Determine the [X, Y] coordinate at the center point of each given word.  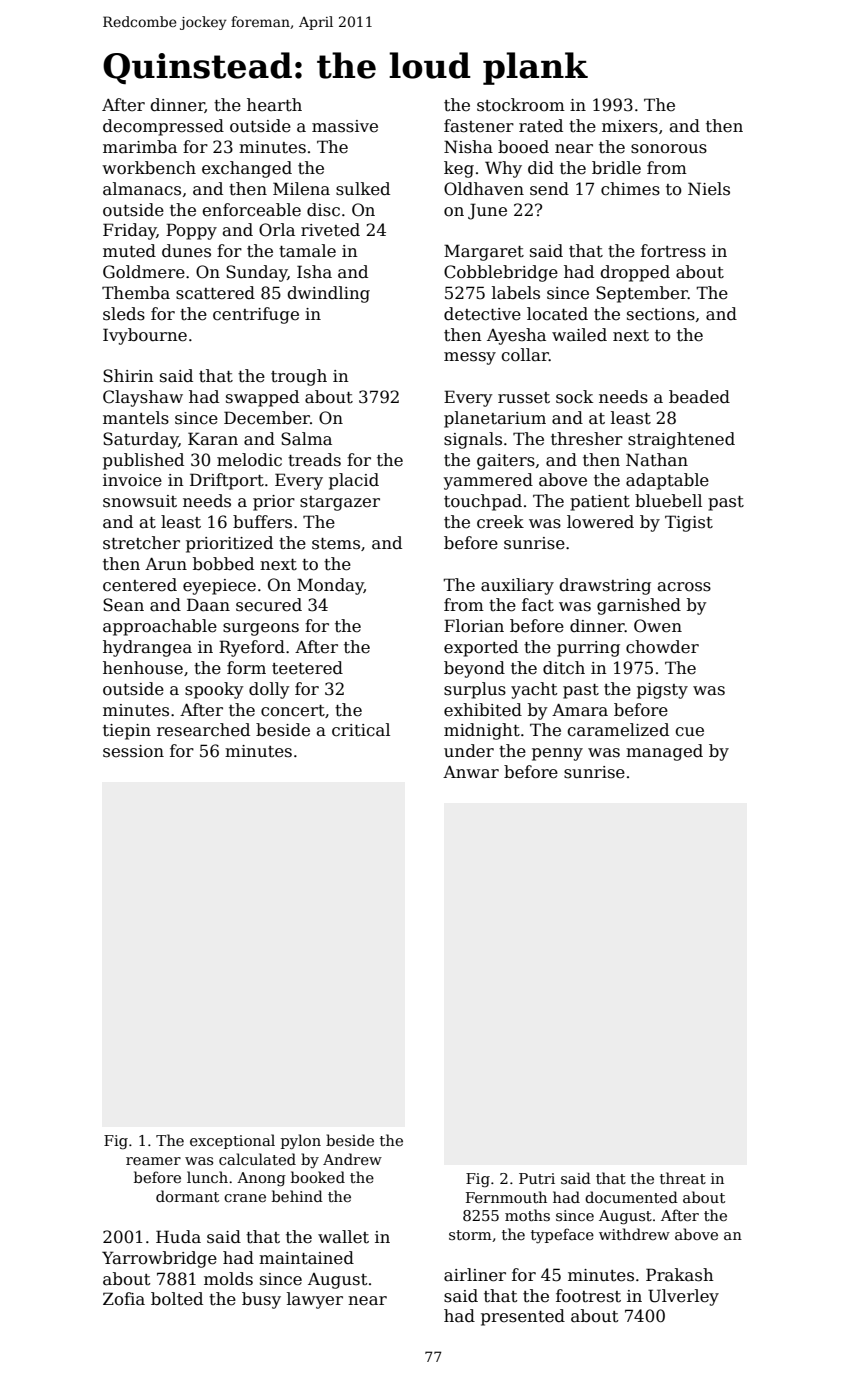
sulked [363, 189]
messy [470, 358]
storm [470, 1235]
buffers [262, 522]
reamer [153, 1161]
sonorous [669, 149]
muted [129, 251]
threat [683, 1178]
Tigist [689, 523]
